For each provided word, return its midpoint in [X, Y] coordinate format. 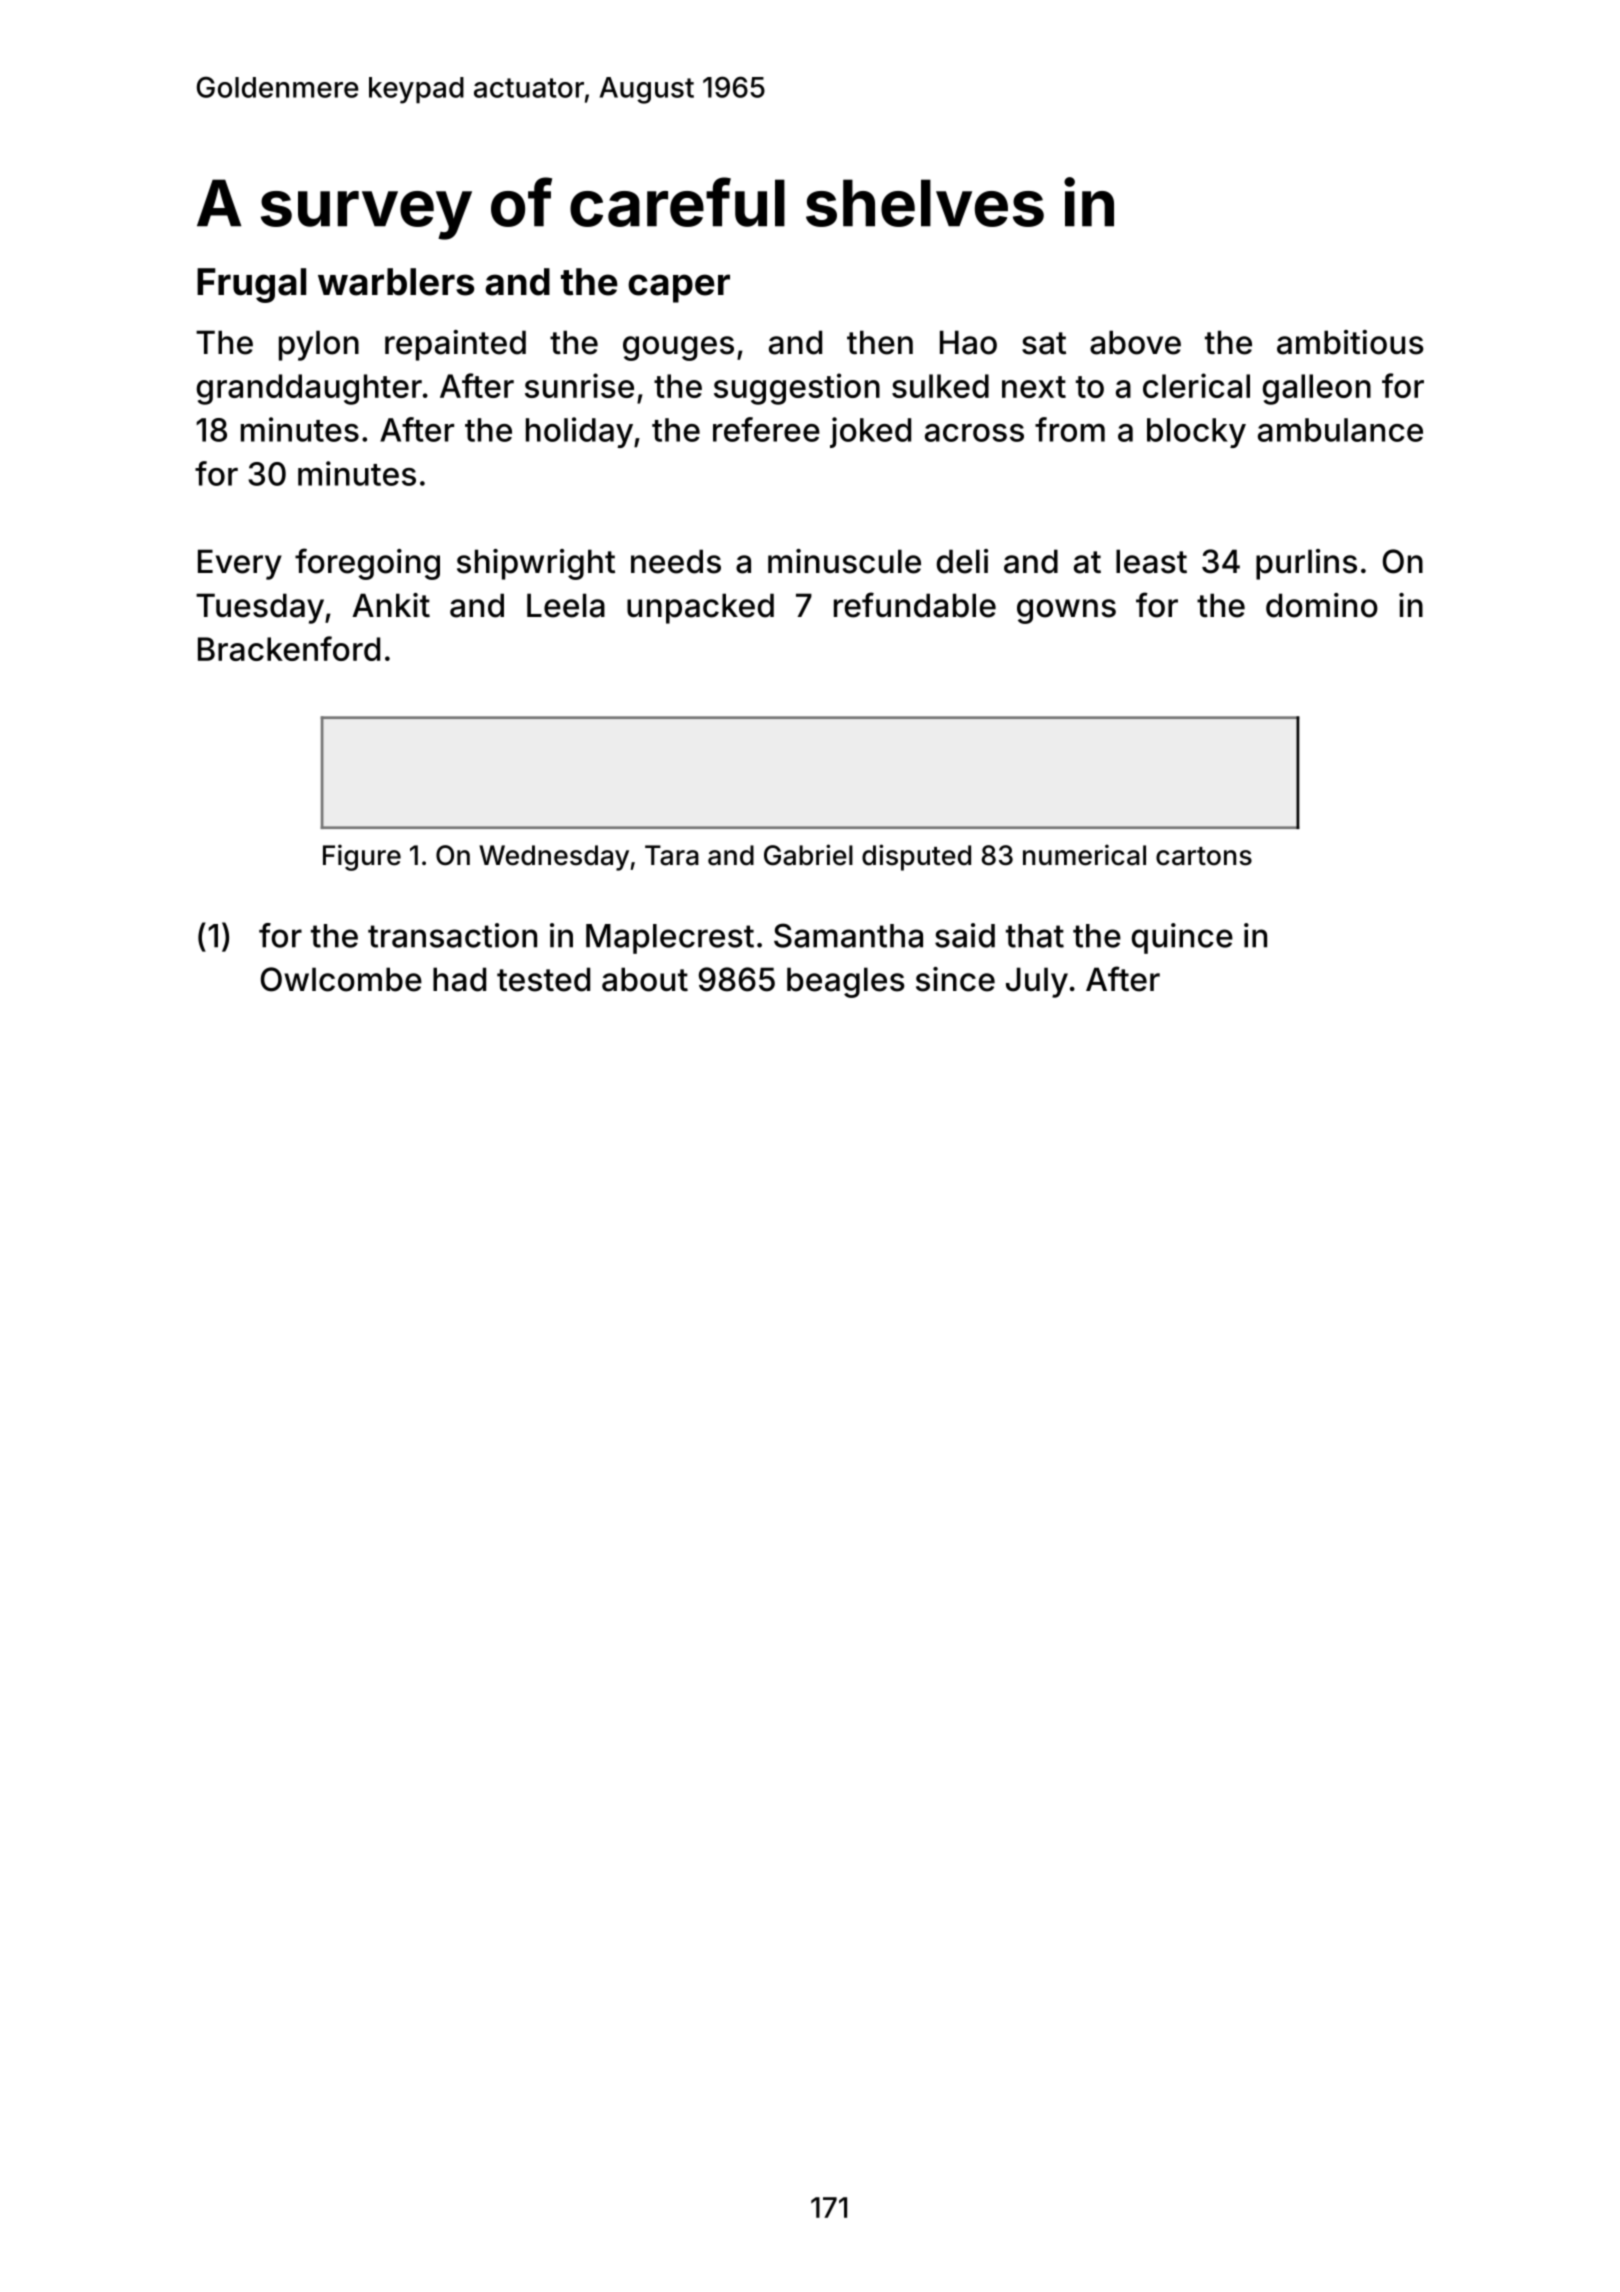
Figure [362, 857]
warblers [396, 282]
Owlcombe [341, 979]
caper [679, 288]
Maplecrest [670, 939]
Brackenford [289, 648]
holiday [579, 432]
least [1151, 561]
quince [1182, 938]
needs [676, 561]
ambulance [1340, 430]
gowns [1066, 611]
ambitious [1350, 342]
